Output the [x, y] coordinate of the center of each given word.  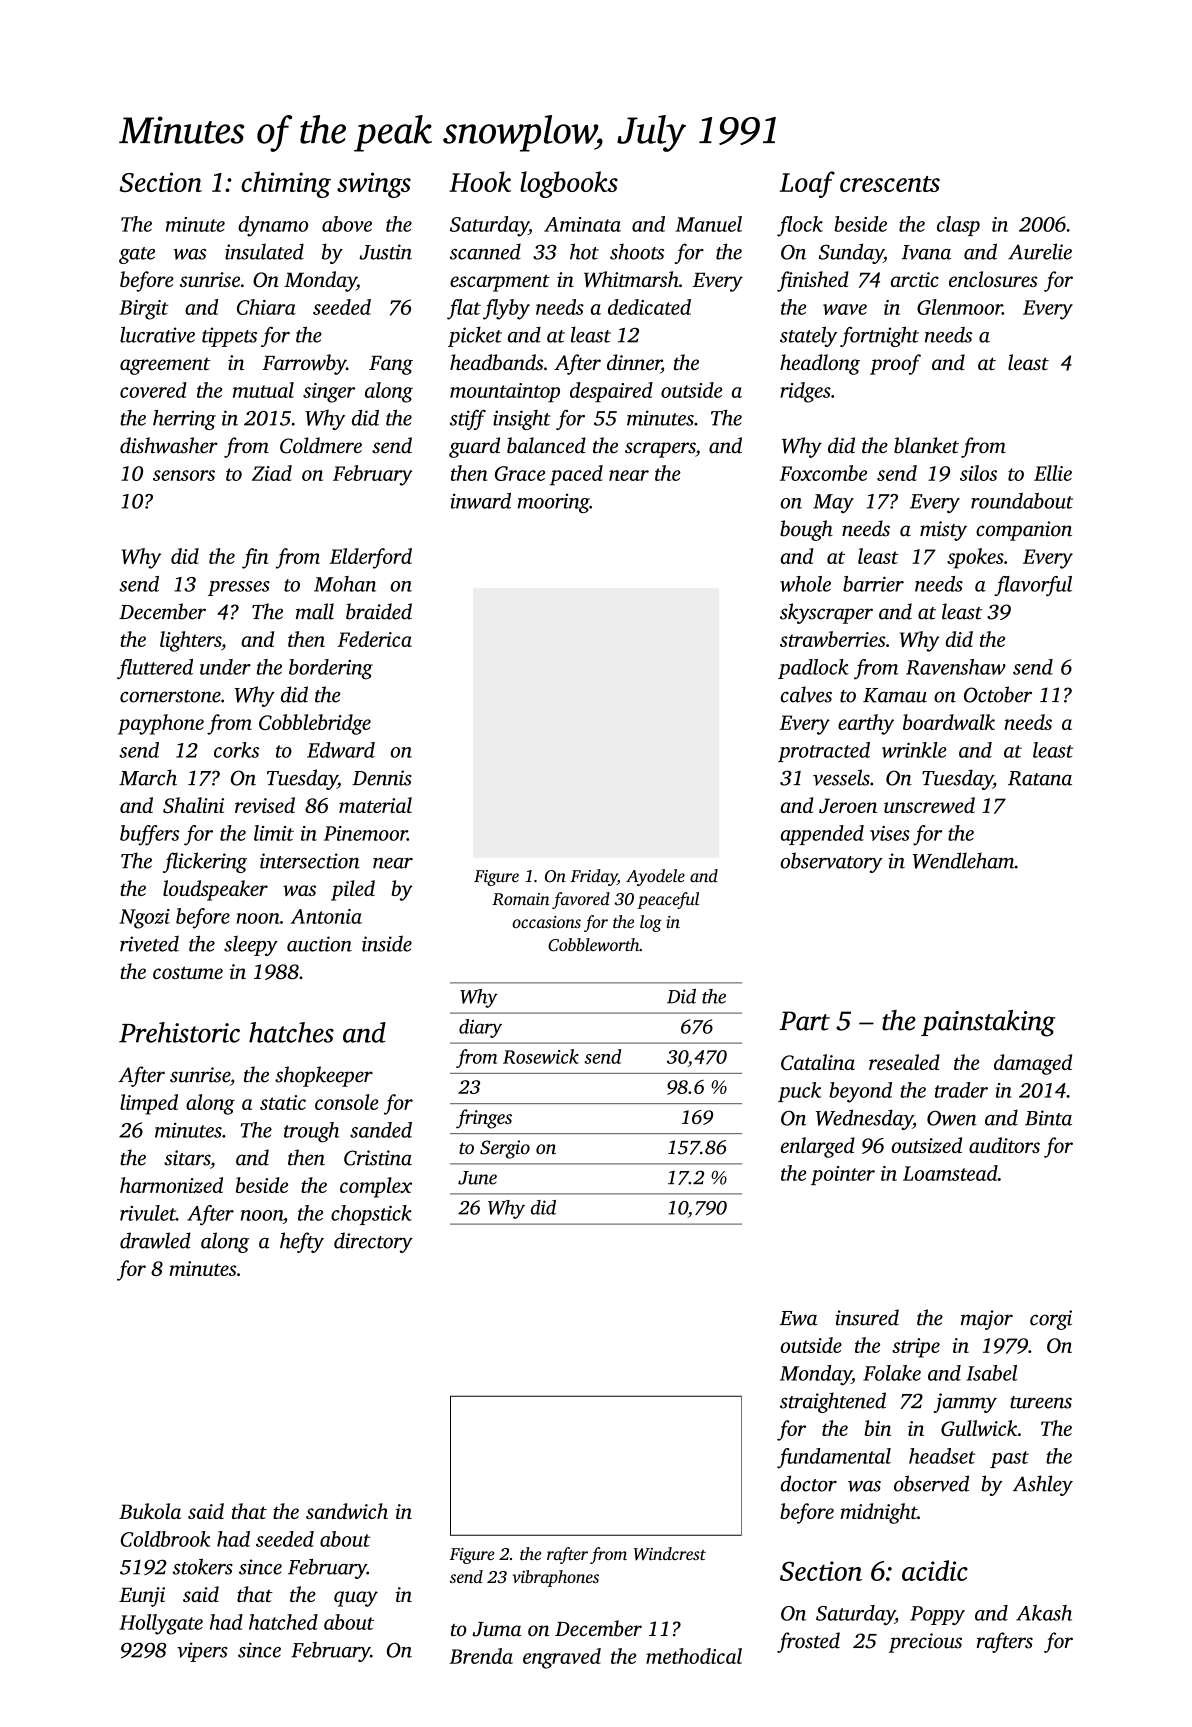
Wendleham [963, 860]
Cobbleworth [593, 945]
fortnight [879, 336]
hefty [302, 1242]
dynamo [273, 226]
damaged [1033, 1064]
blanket [926, 445]
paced [576, 475]
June [477, 1178]
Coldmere [321, 445]
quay [356, 1599]
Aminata [582, 224]
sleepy [251, 946]
